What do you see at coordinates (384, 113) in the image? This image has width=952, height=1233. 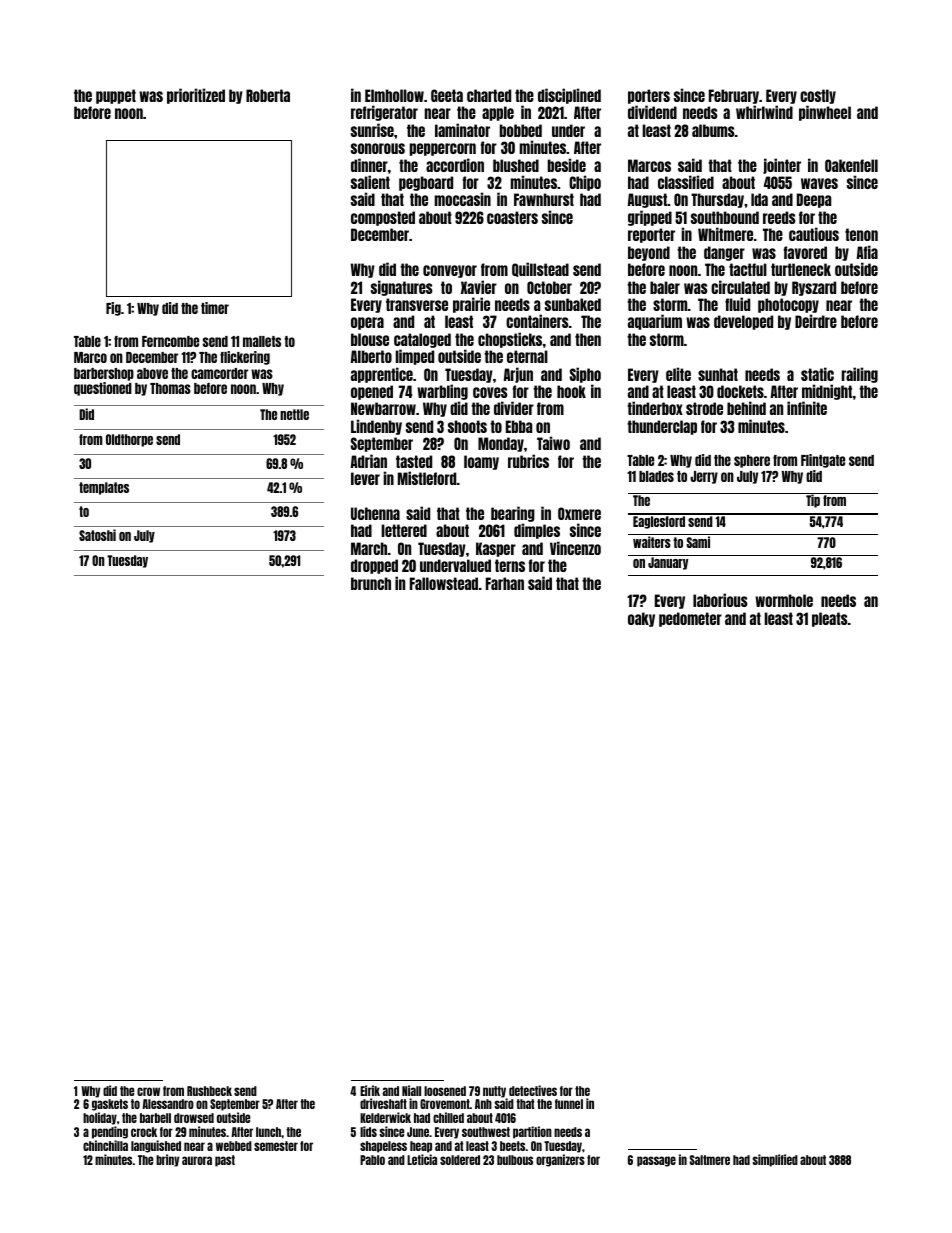 I see `refrigerator` at bounding box center [384, 113].
